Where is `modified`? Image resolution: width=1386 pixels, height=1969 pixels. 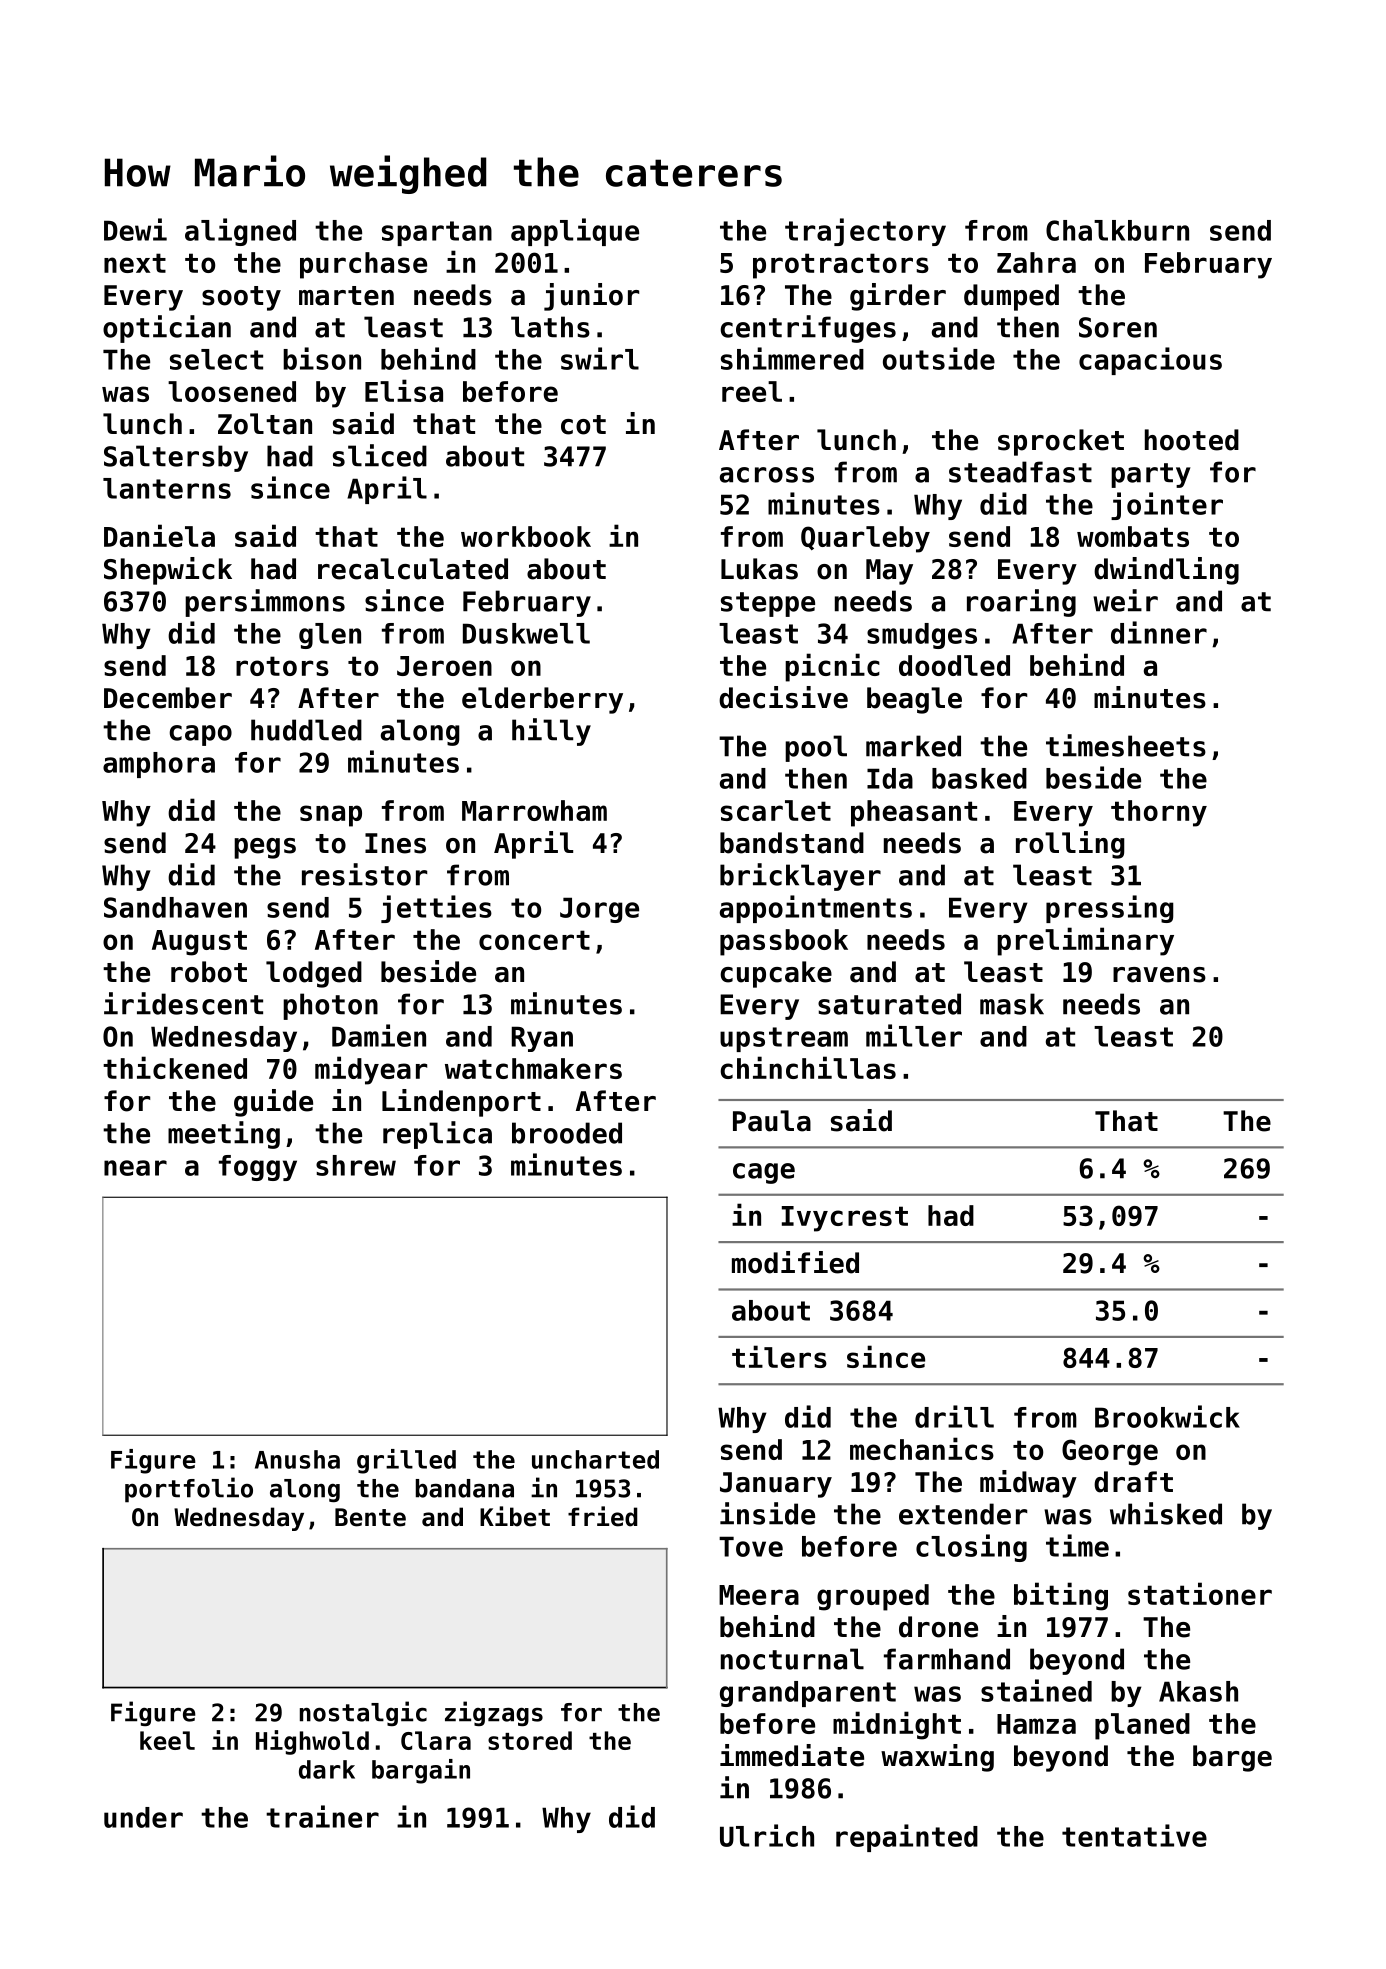 modified is located at coordinates (795, 1262).
